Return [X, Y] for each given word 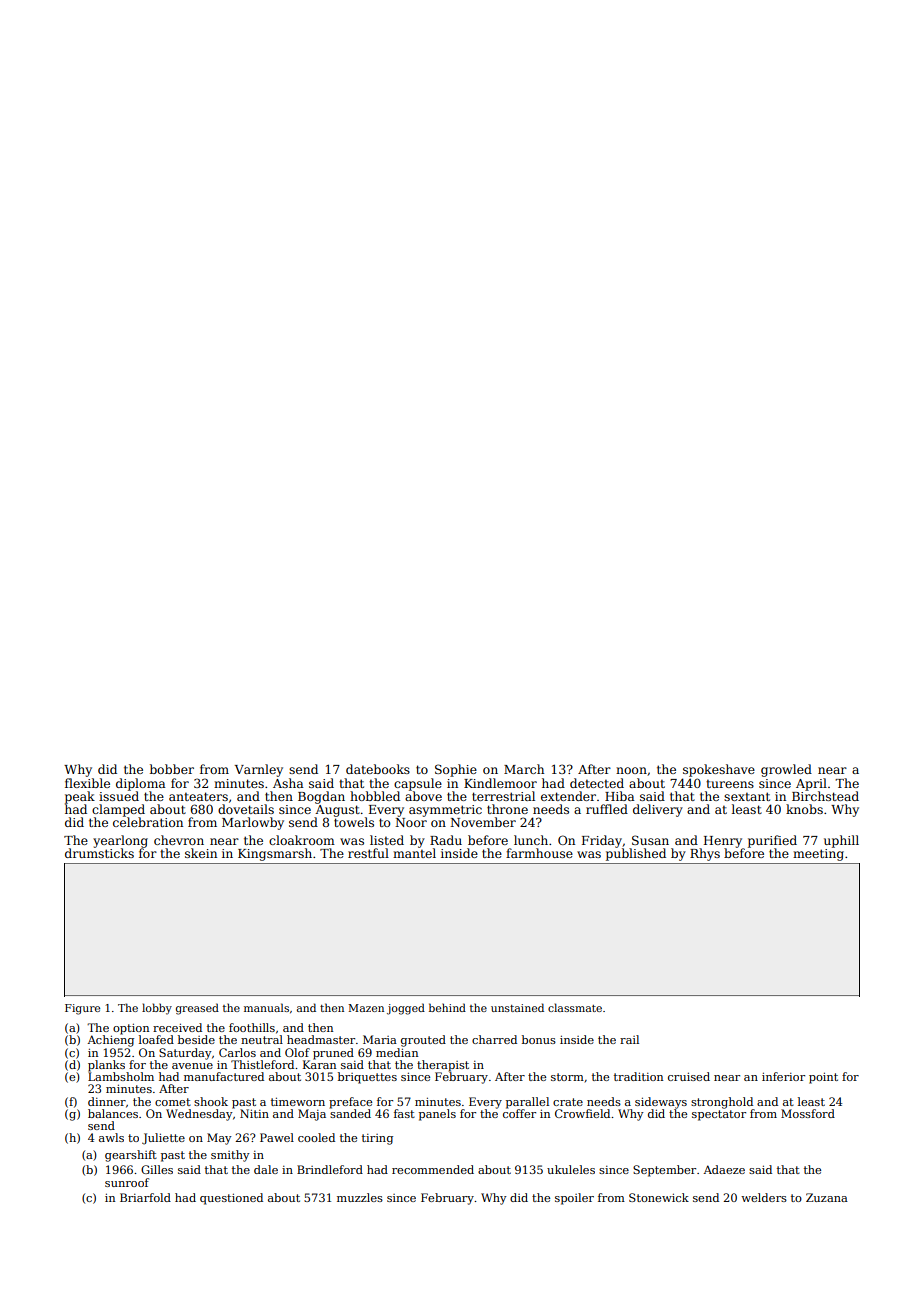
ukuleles [571, 1169]
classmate [575, 1007]
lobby [157, 1009]
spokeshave [719, 770]
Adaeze [724, 1169]
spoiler [574, 1199]
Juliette [163, 1139]
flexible [87, 783]
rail [629, 1039]
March [524, 769]
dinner [107, 1101]
